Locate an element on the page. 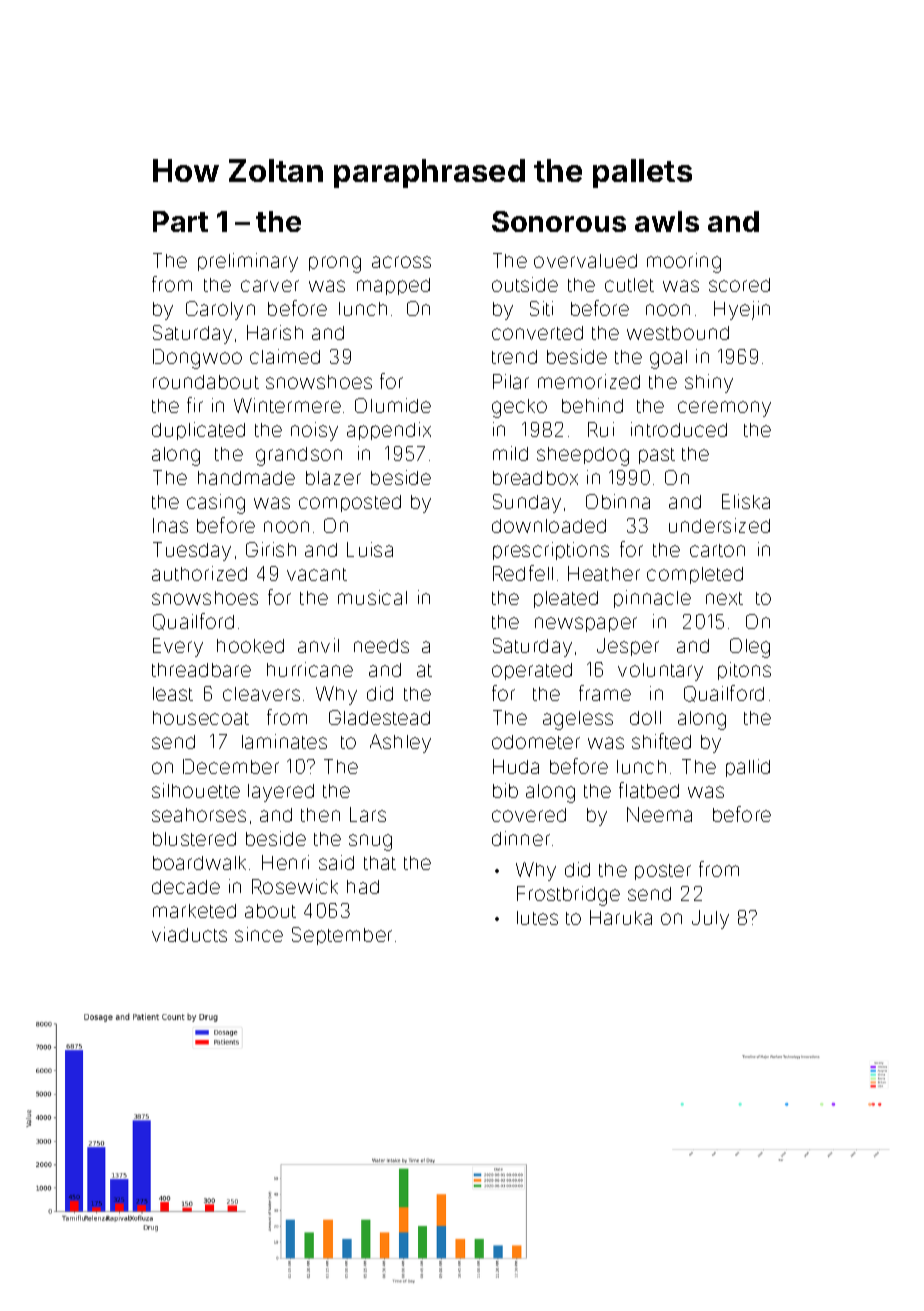  viaducts is located at coordinates (189, 934).
